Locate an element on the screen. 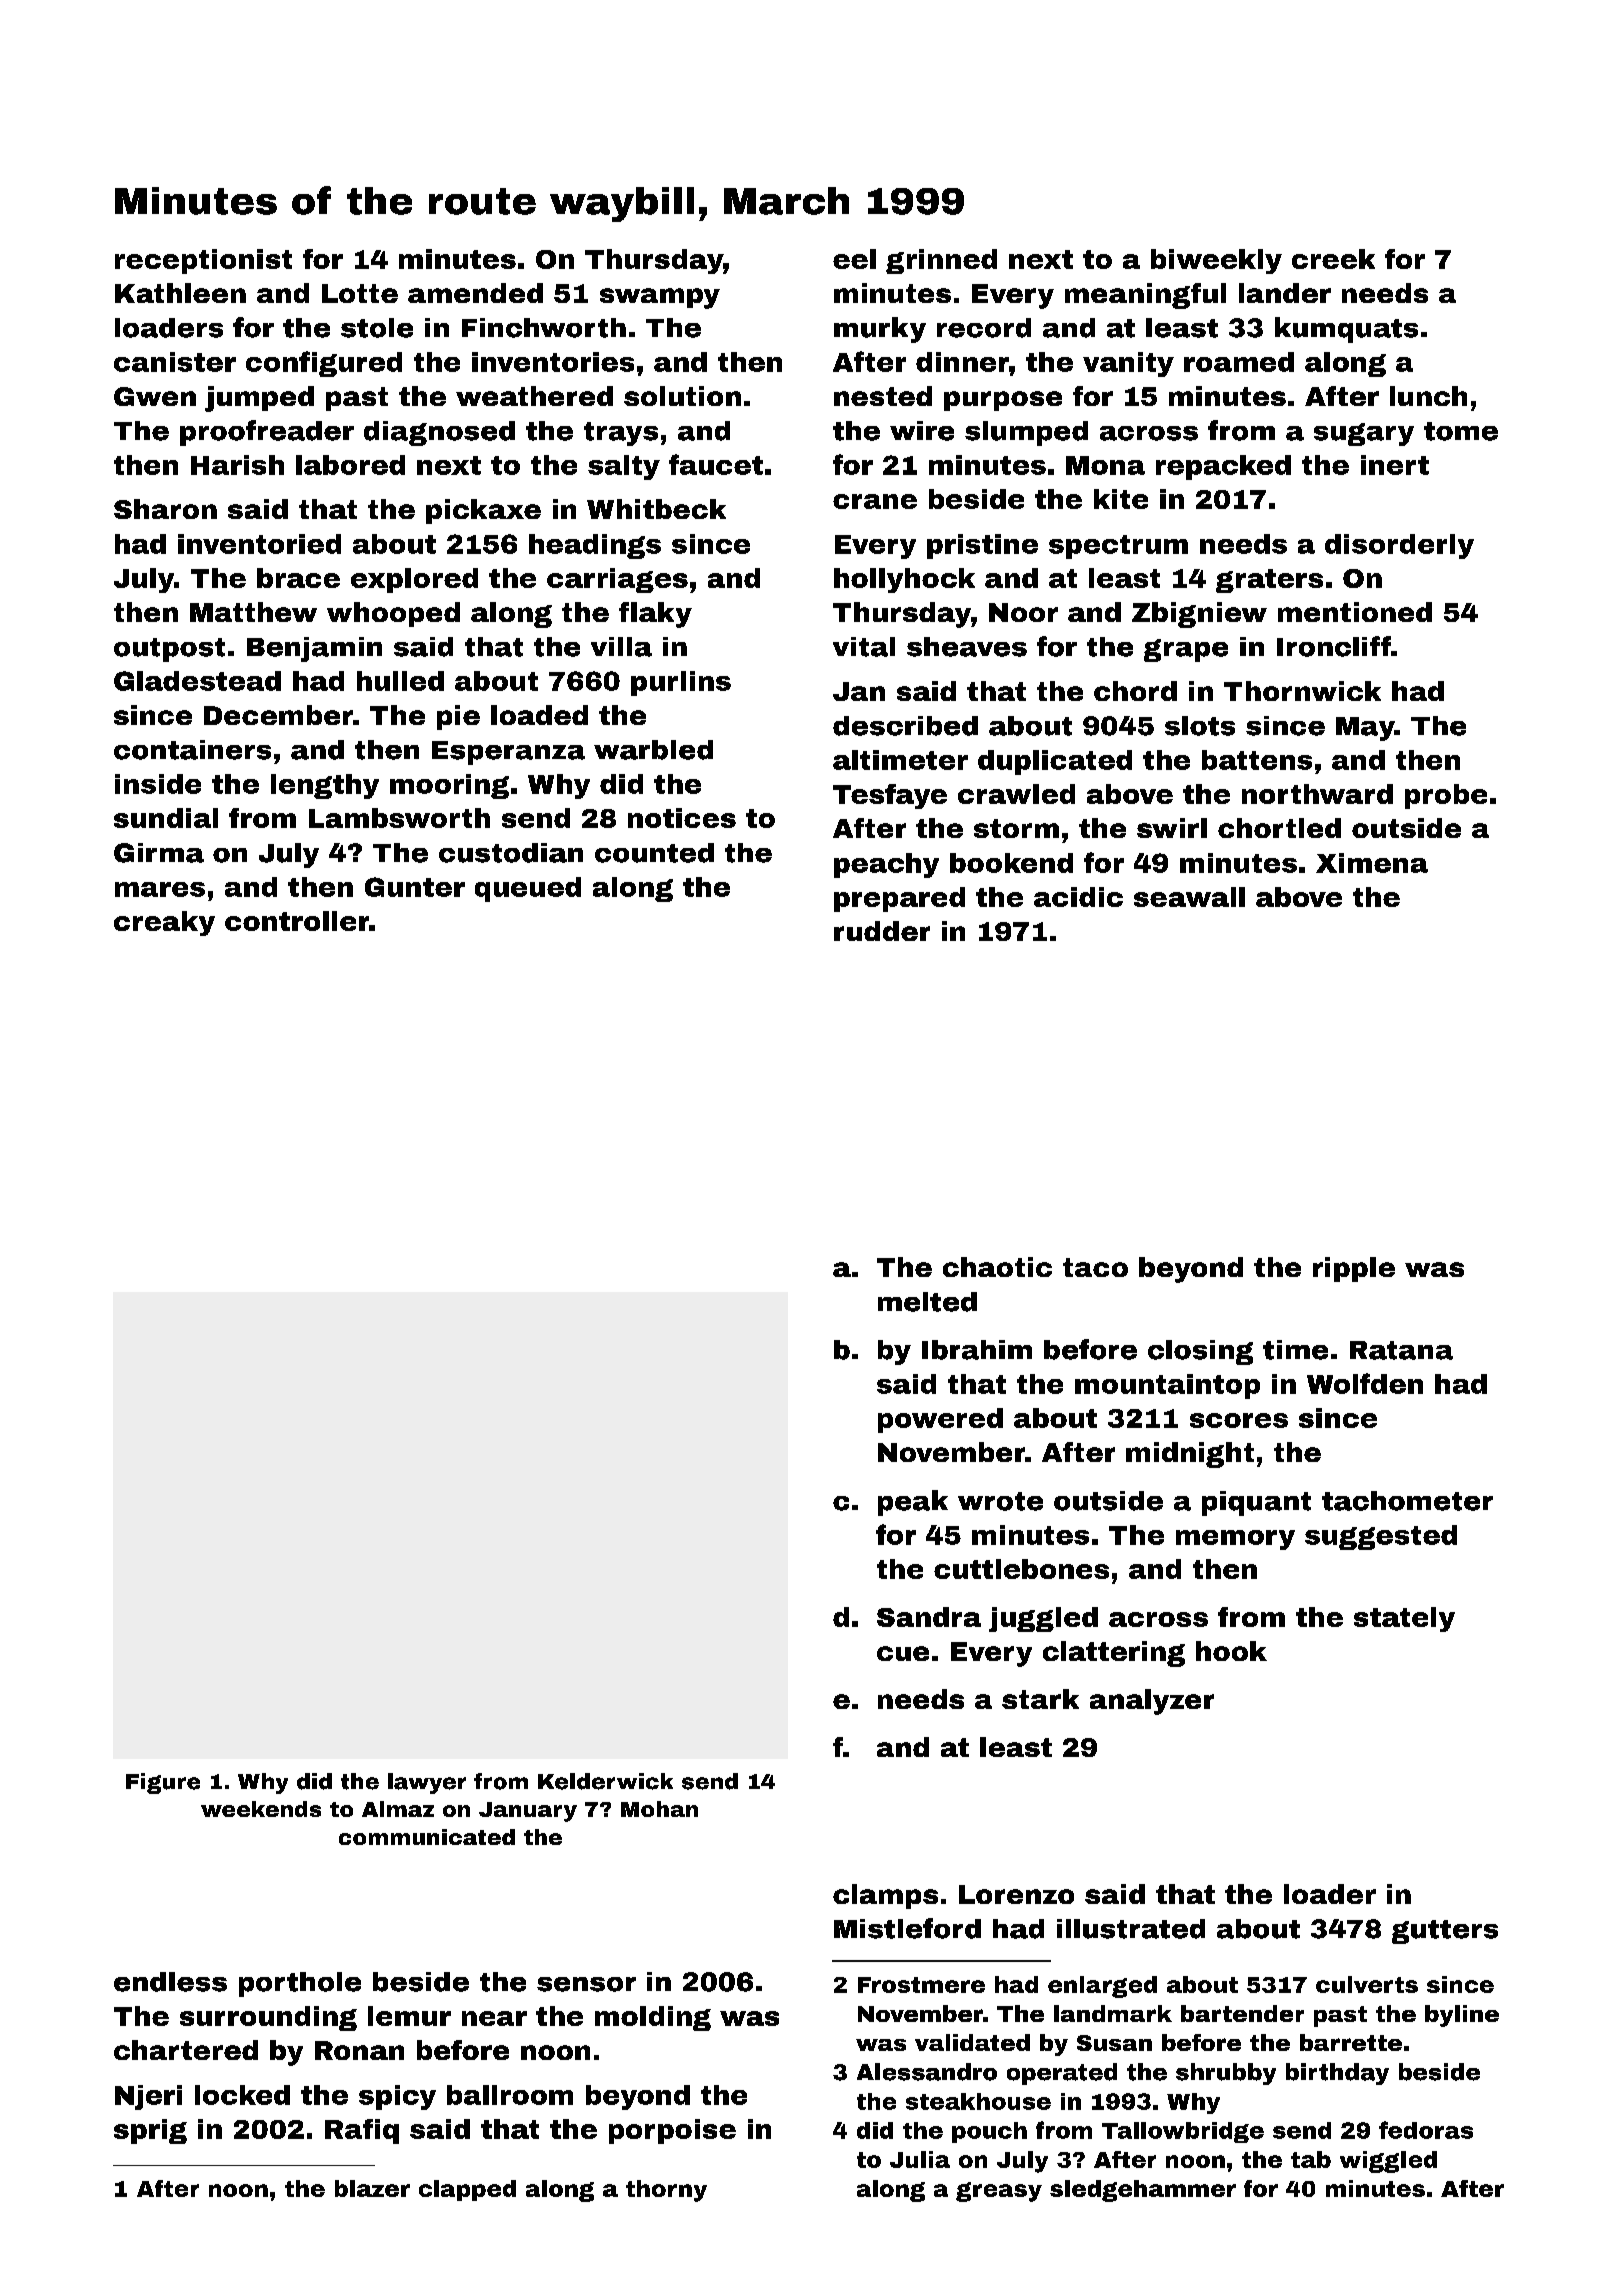 The width and height of the screenshot is (1620, 2292). creek is located at coordinates (1333, 259).
